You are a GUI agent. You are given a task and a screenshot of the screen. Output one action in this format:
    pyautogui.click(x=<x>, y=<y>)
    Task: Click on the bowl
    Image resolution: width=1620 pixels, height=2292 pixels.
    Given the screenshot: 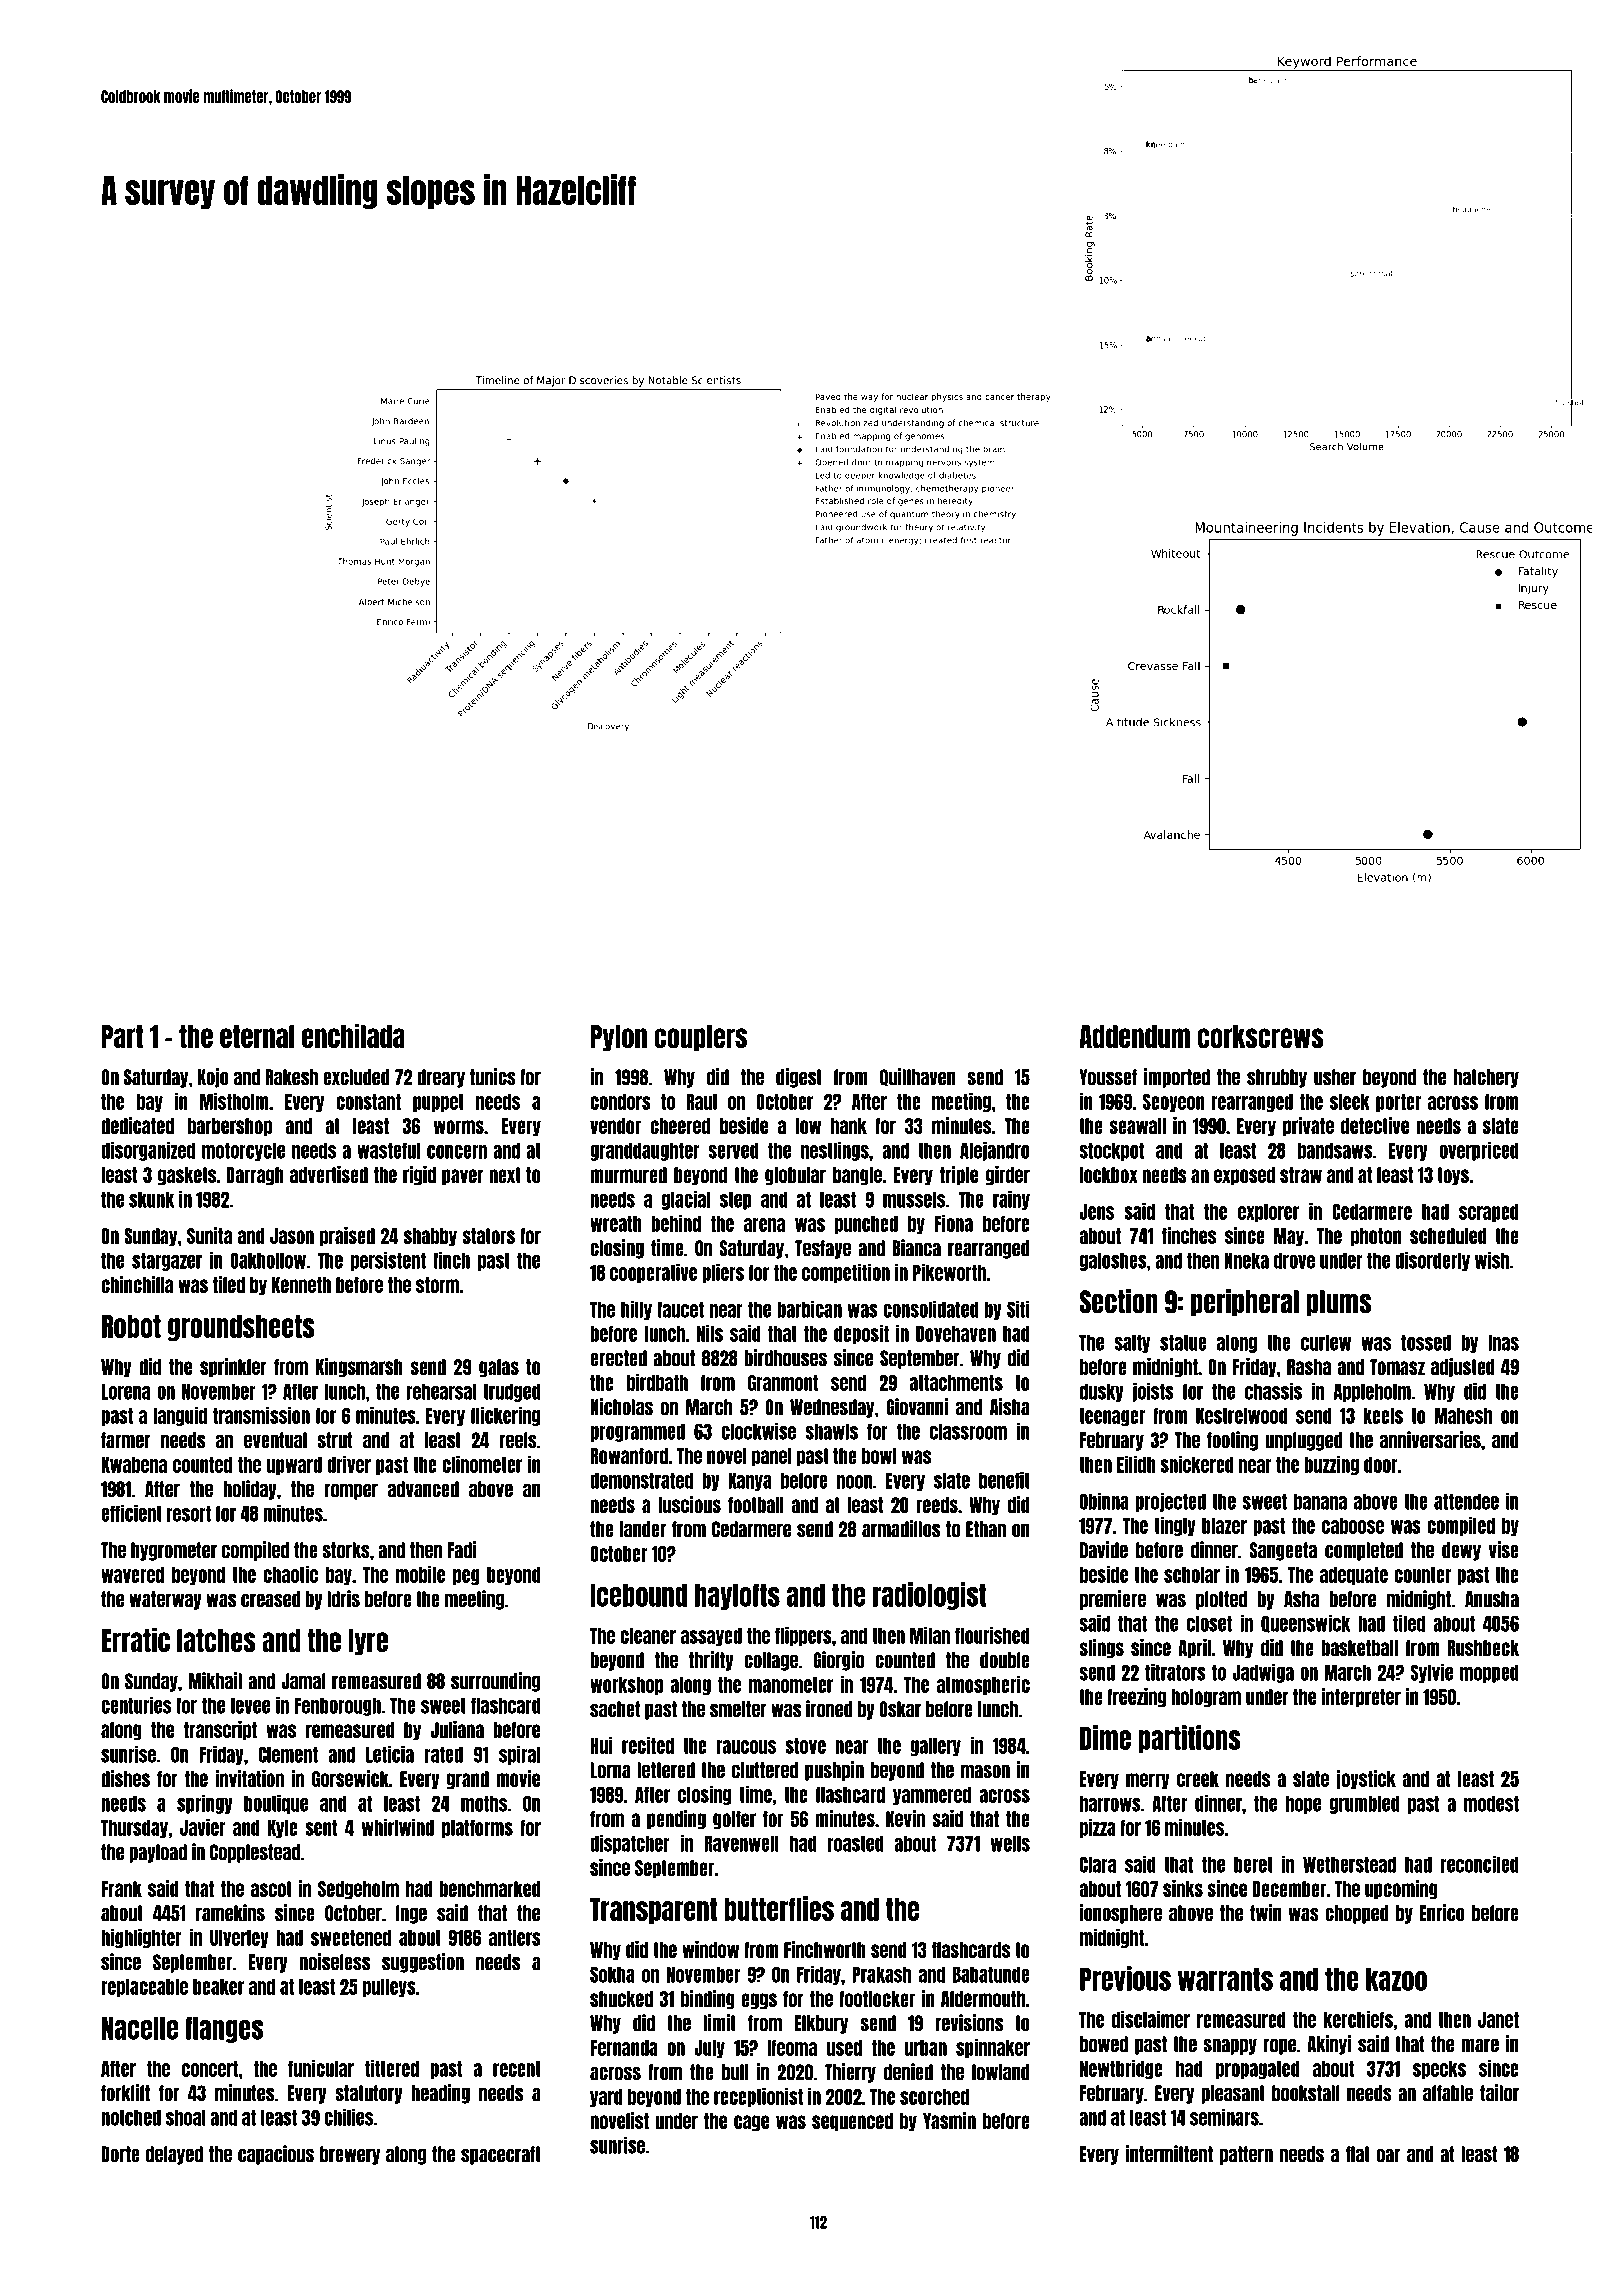 What is the action you would take?
    pyautogui.click(x=879, y=1456)
